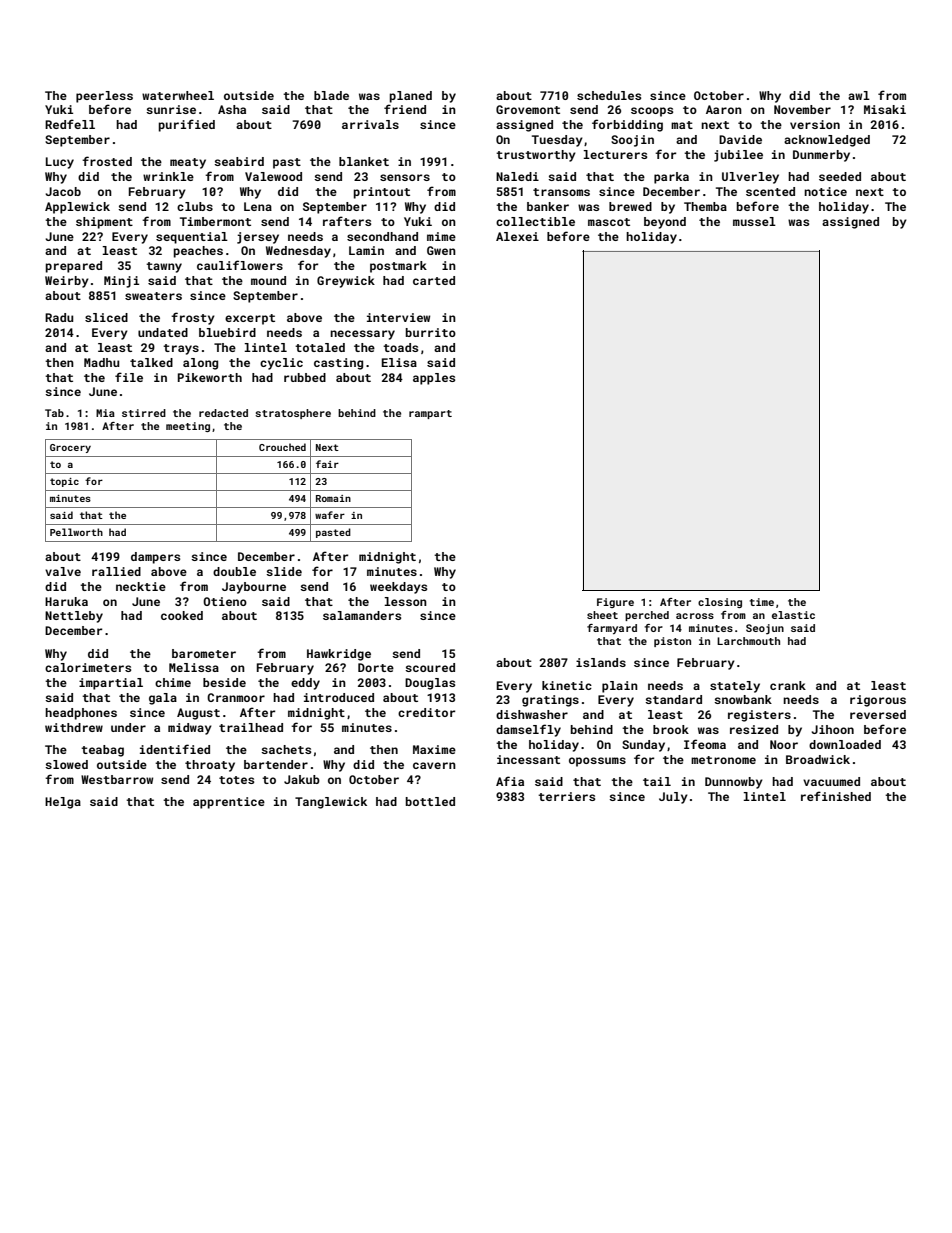  What do you see at coordinates (63, 803) in the screenshot?
I see `Helga` at bounding box center [63, 803].
